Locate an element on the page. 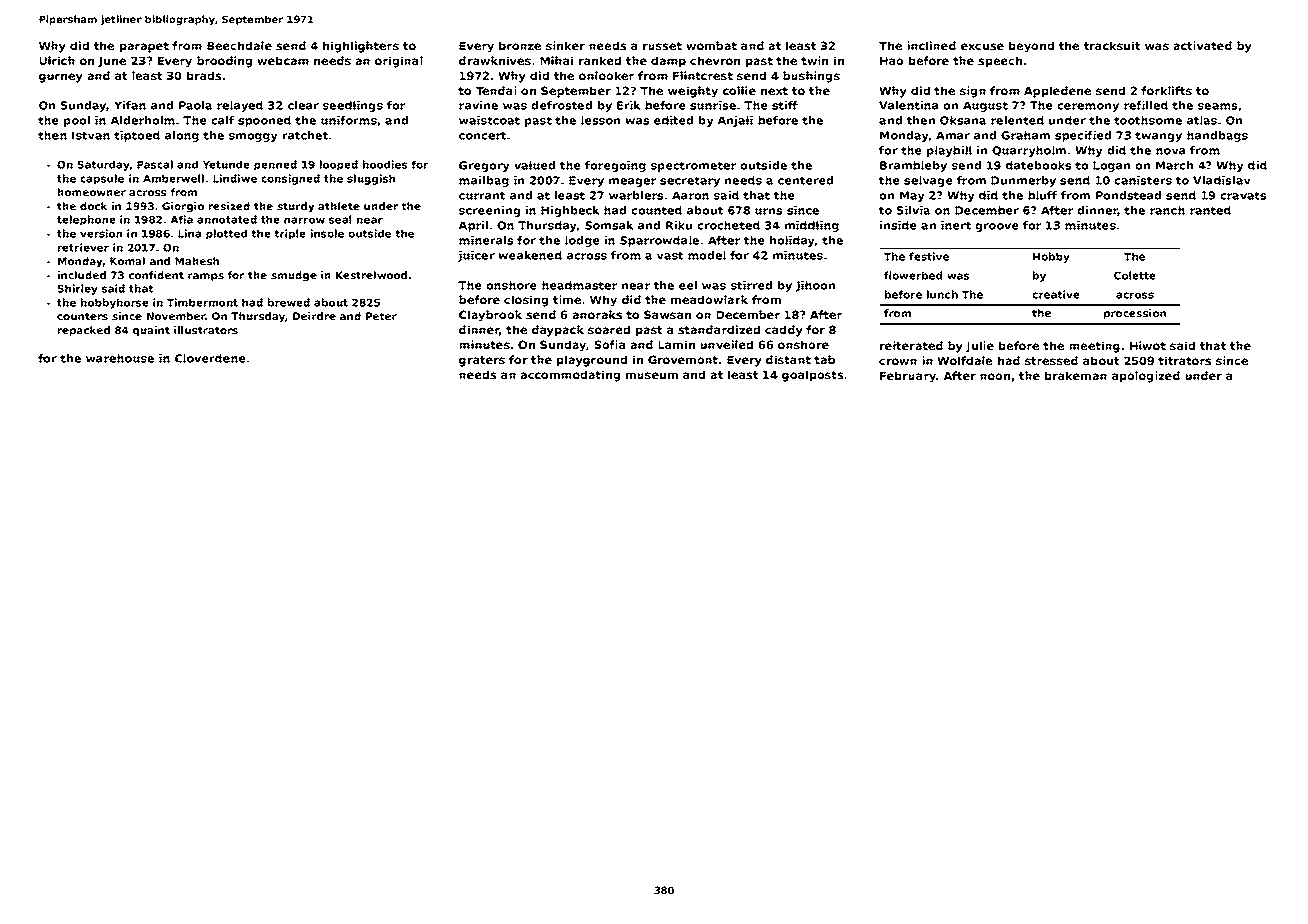 The width and height of the image is (1308, 924). brads is located at coordinates (204, 75).
